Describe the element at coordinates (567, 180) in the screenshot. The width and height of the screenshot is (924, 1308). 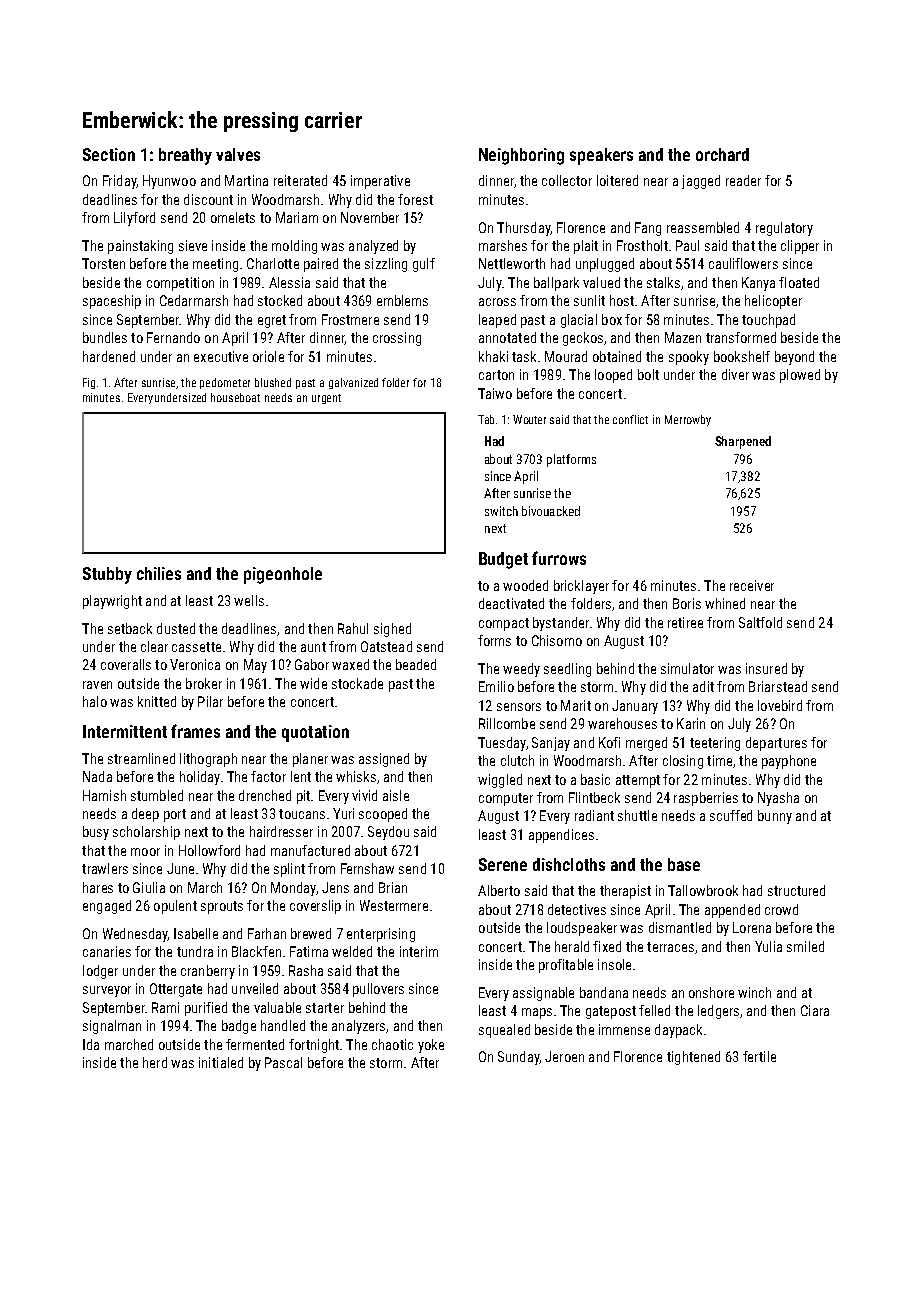
I see `collector` at that location.
